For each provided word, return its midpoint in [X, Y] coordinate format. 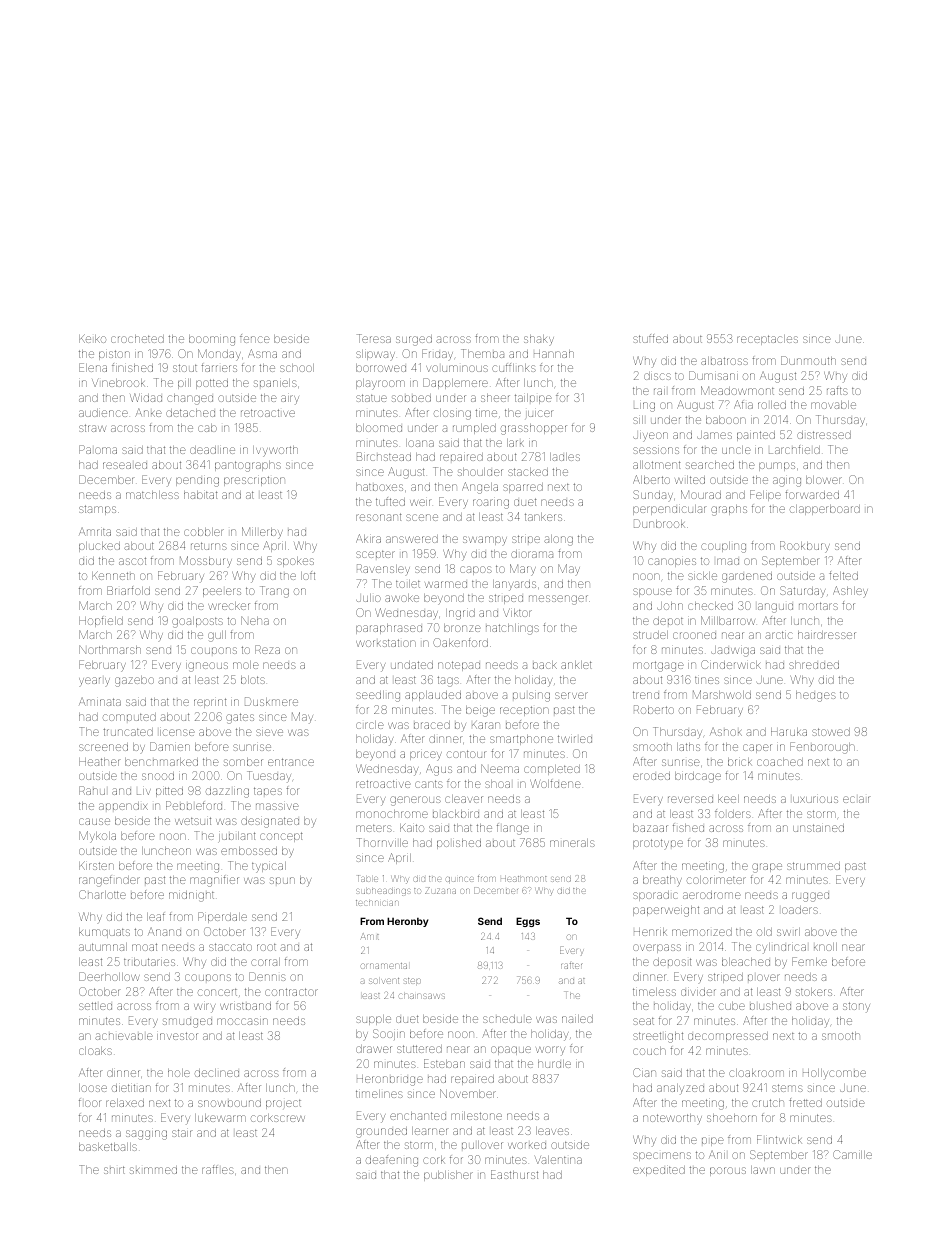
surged [414, 340]
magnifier [214, 881]
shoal [497, 784]
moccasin [242, 1021]
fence [254, 338]
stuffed [650, 338]
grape [767, 868]
